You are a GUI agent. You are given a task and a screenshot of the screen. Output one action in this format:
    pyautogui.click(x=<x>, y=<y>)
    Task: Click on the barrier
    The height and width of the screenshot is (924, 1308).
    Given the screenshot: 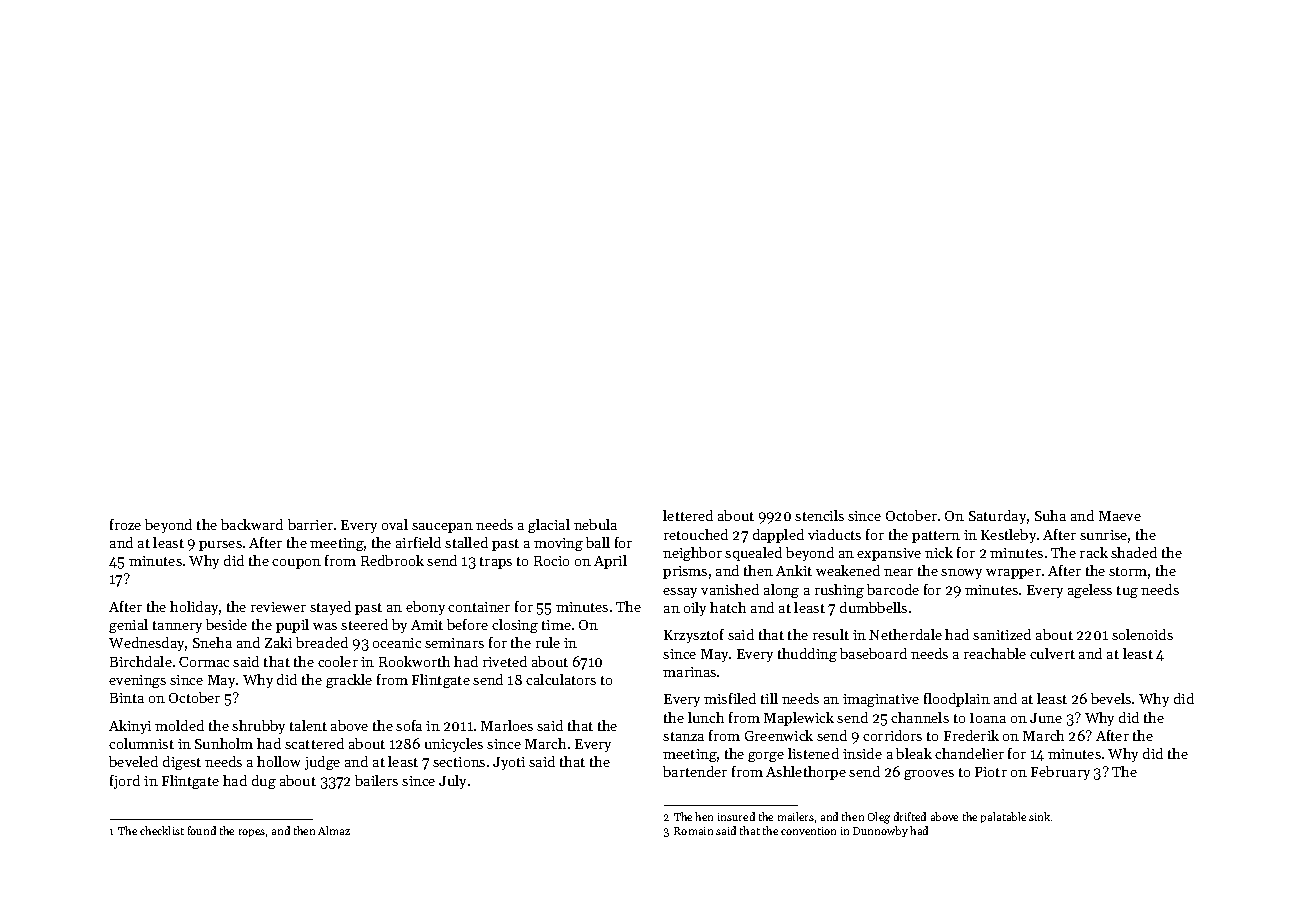 What is the action you would take?
    pyautogui.click(x=310, y=524)
